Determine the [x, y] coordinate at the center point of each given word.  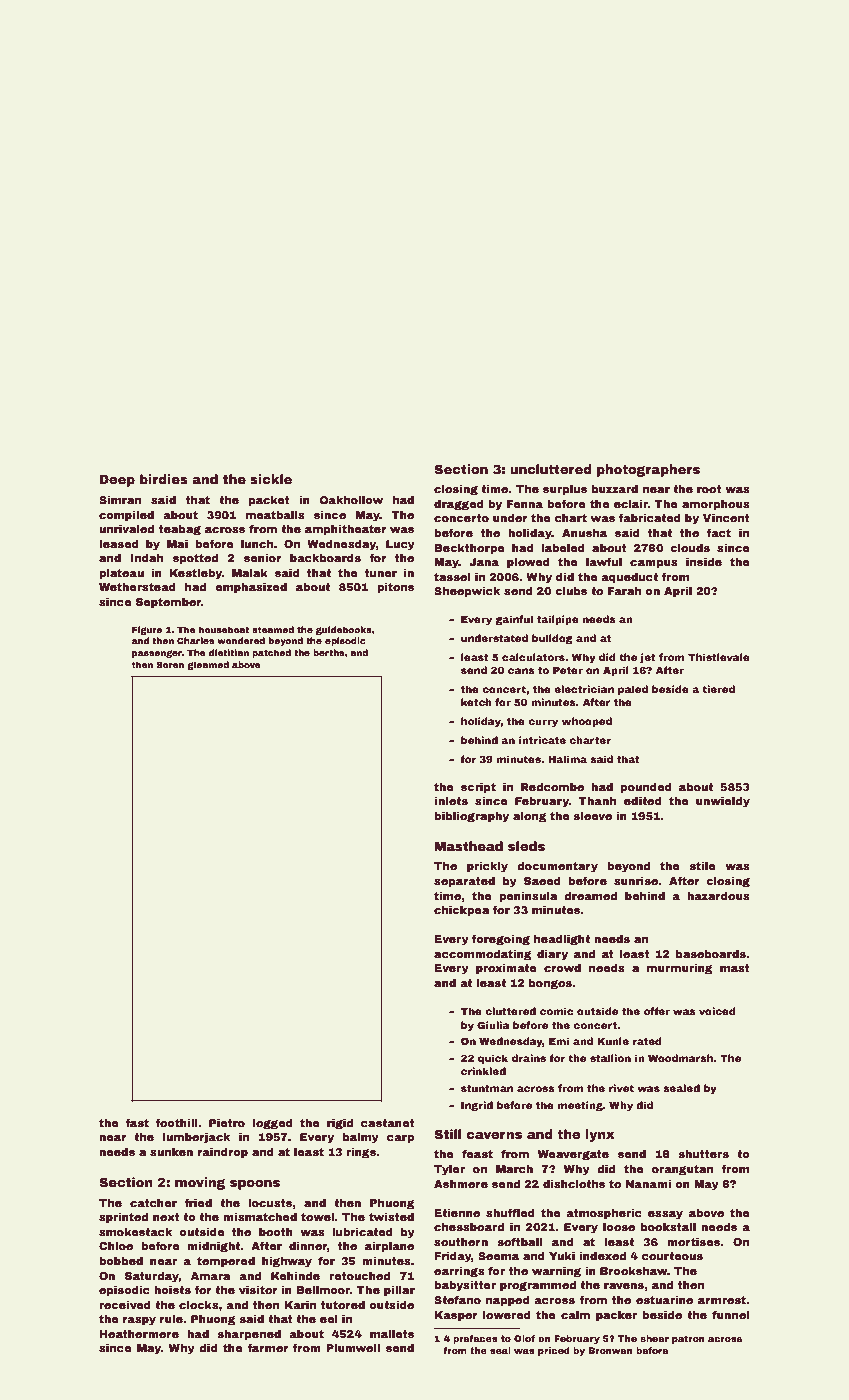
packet [269, 501]
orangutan [682, 1170]
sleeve [592, 816]
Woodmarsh [680, 1058]
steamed [273, 629]
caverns [494, 1135]
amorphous [716, 505]
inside [704, 562]
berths [329, 652]
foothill [177, 1122]
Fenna [525, 504]
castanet [388, 1123]
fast [137, 1122]
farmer [268, 1347]
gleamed [208, 665]
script [478, 788]
